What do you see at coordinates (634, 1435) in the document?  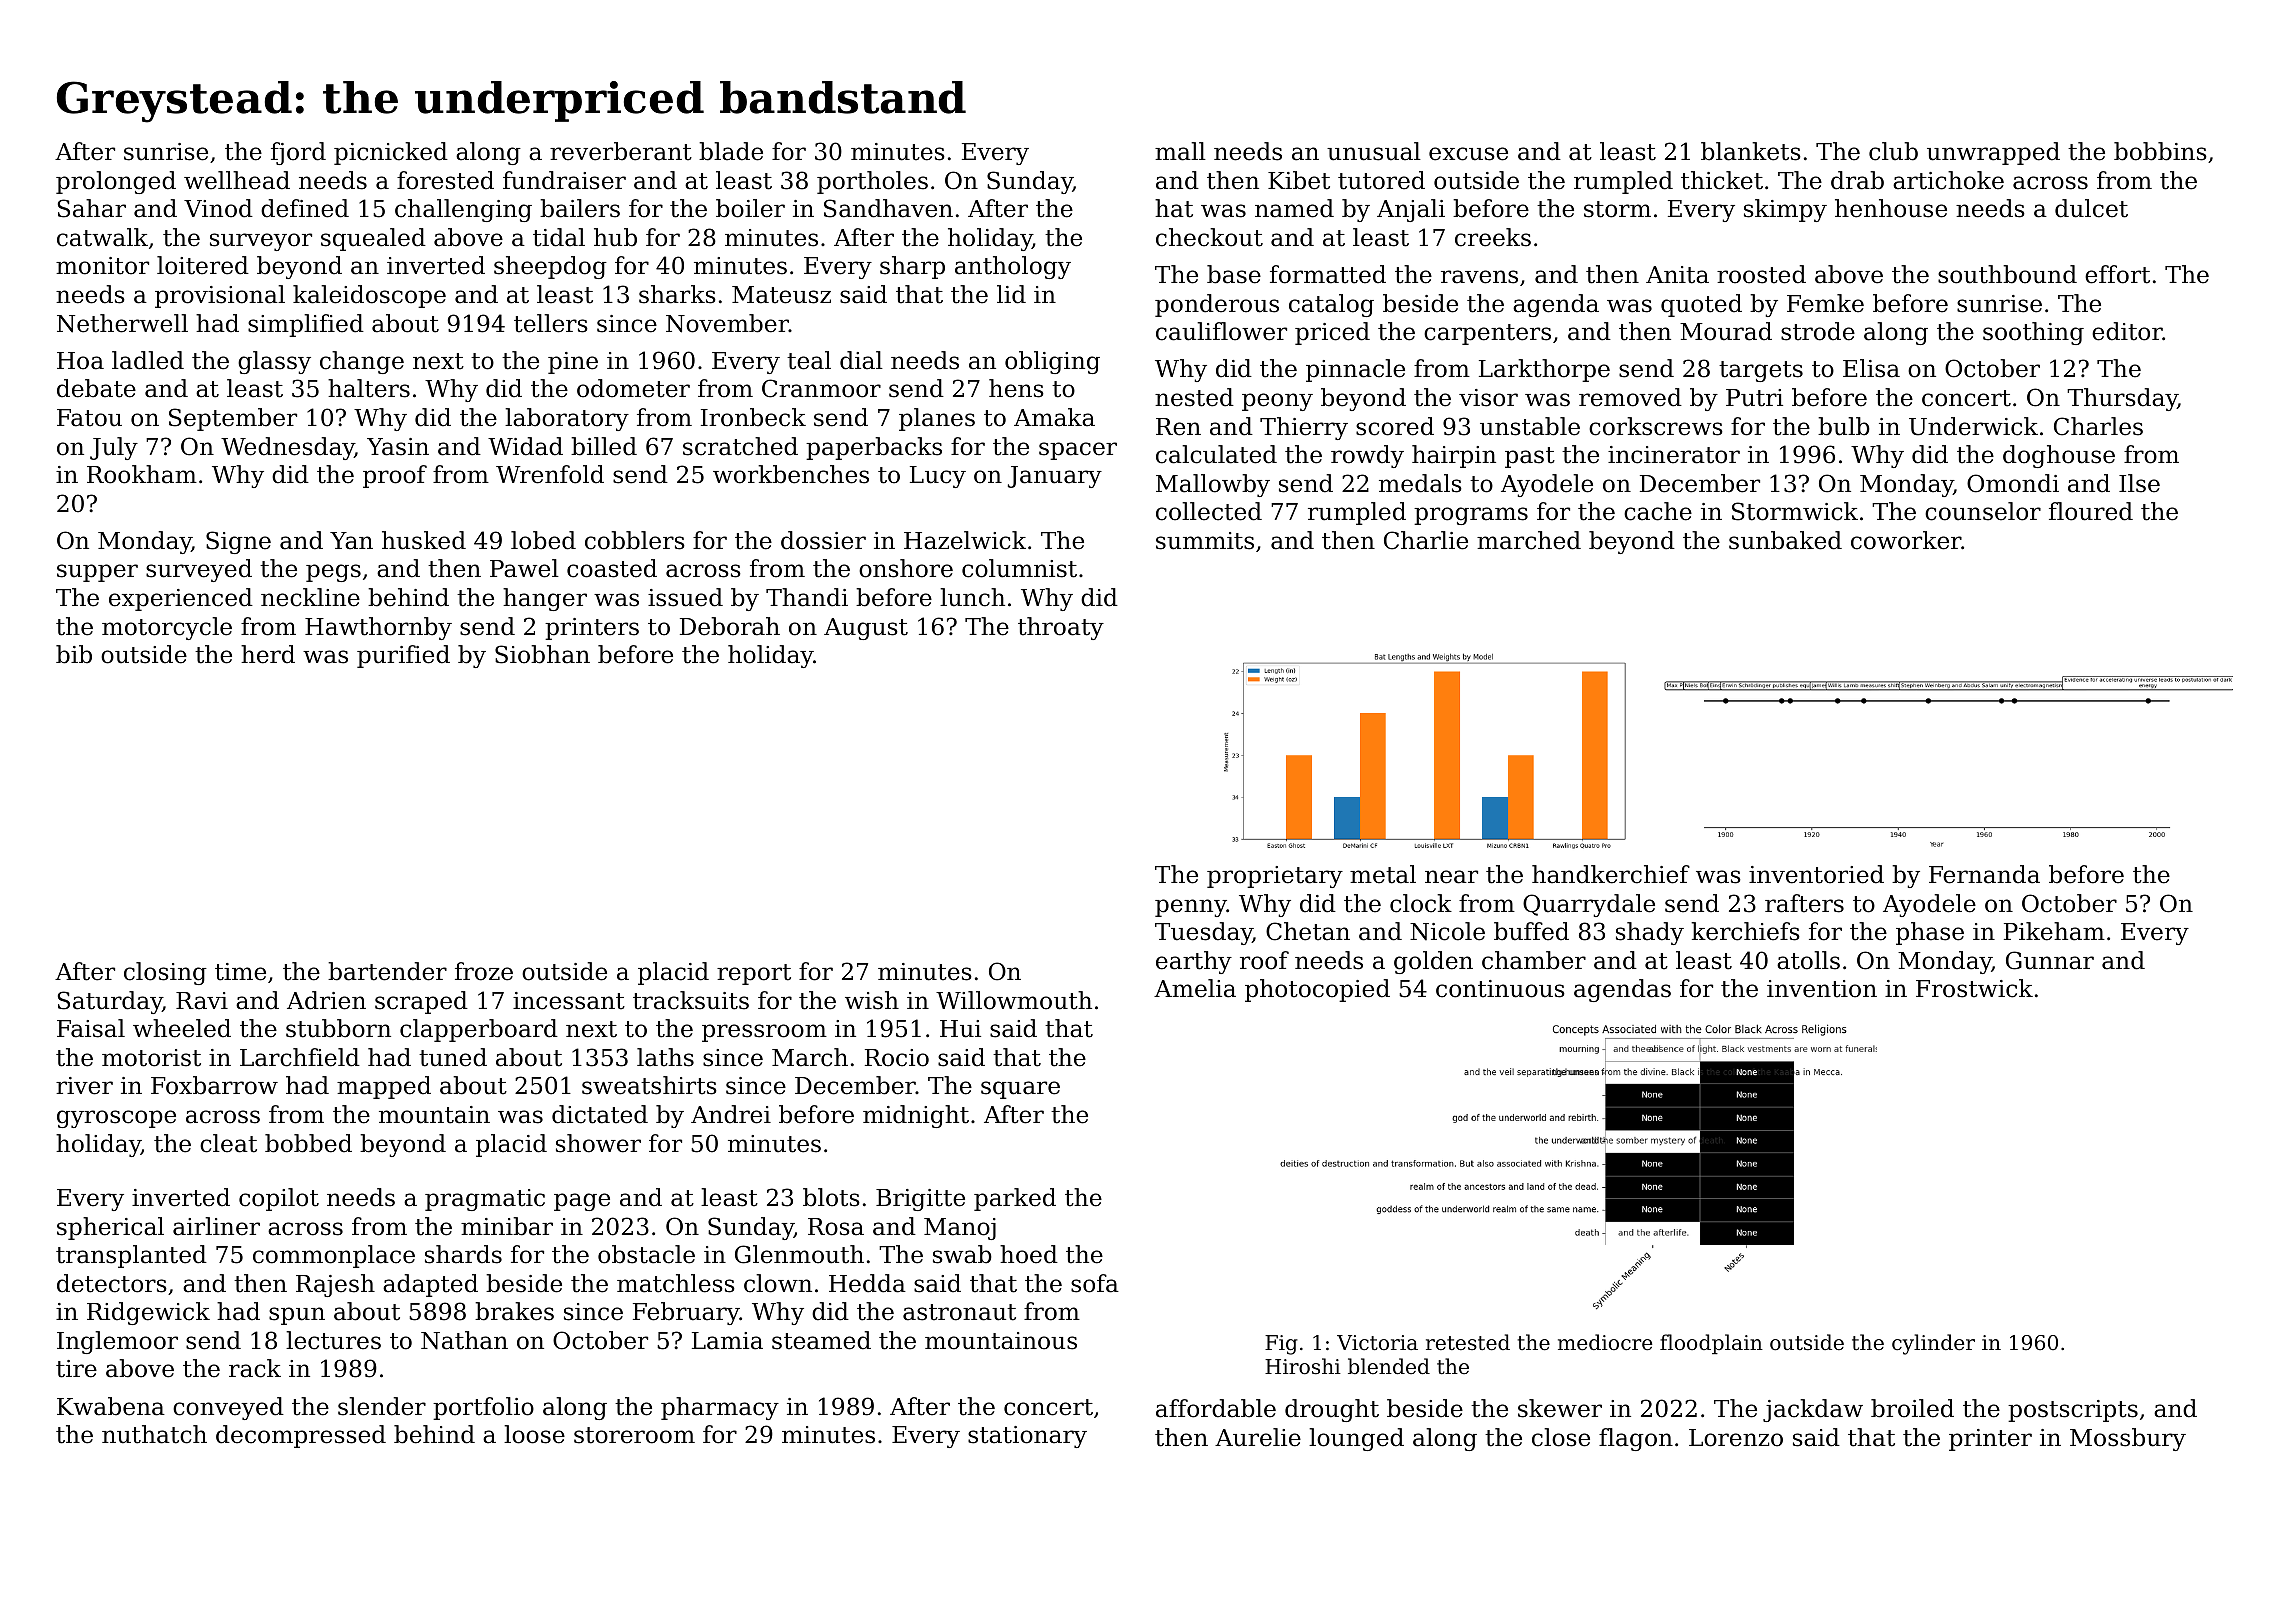 I see `storeroom` at bounding box center [634, 1435].
